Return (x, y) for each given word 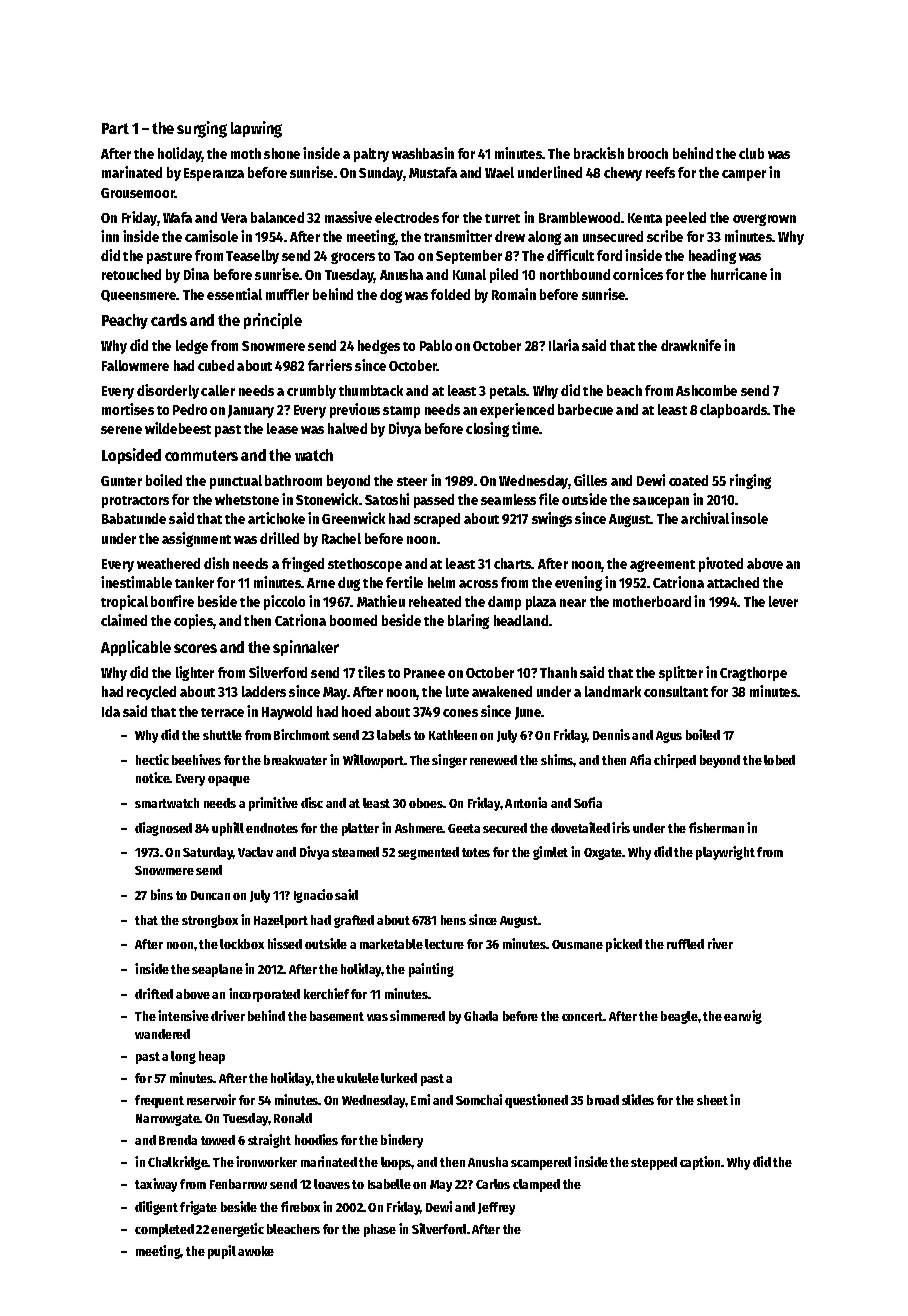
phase (380, 1230)
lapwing (256, 129)
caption (701, 1163)
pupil (222, 1252)
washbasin (423, 153)
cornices (638, 274)
